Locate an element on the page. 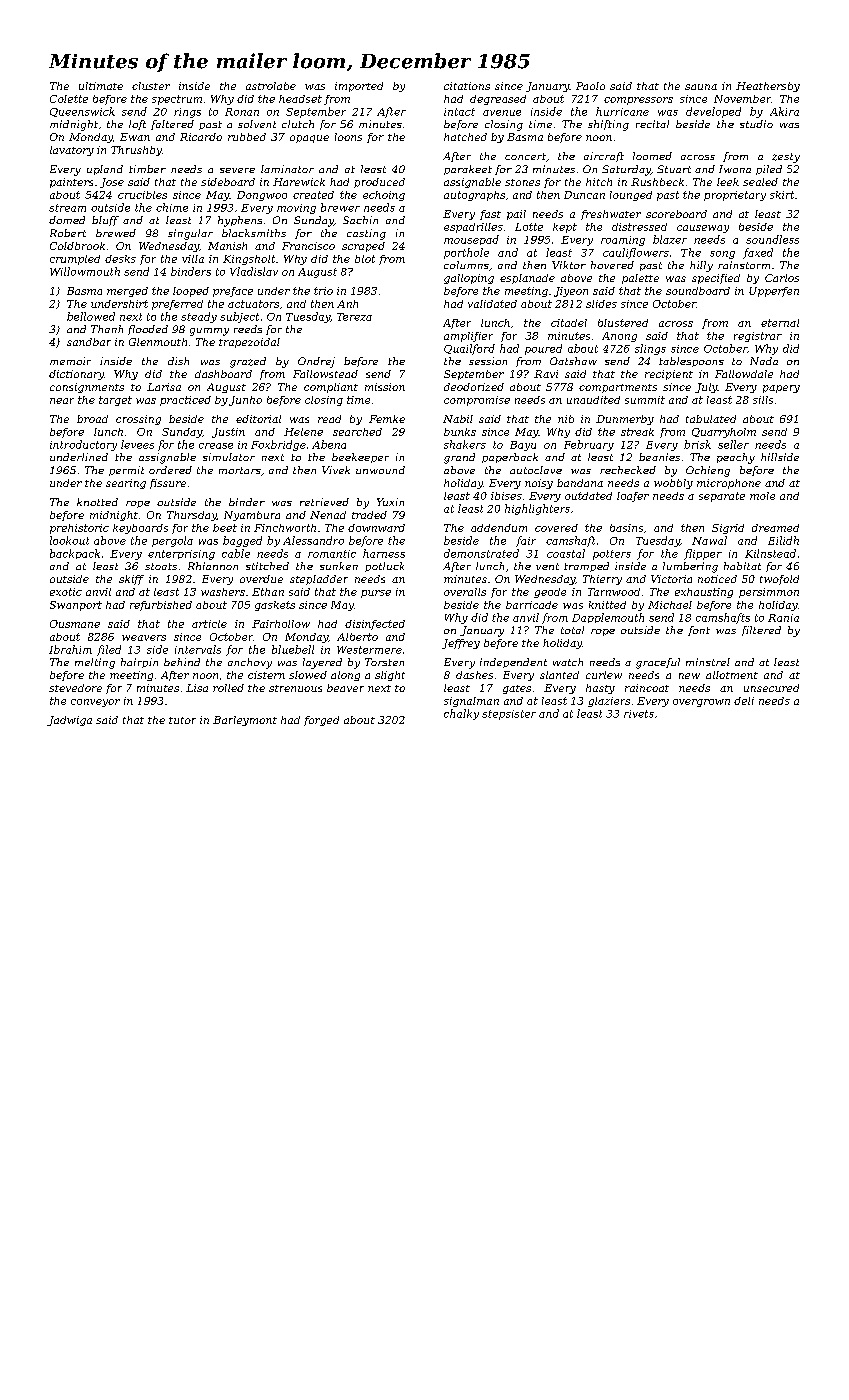  Nenad is located at coordinates (328, 515).
